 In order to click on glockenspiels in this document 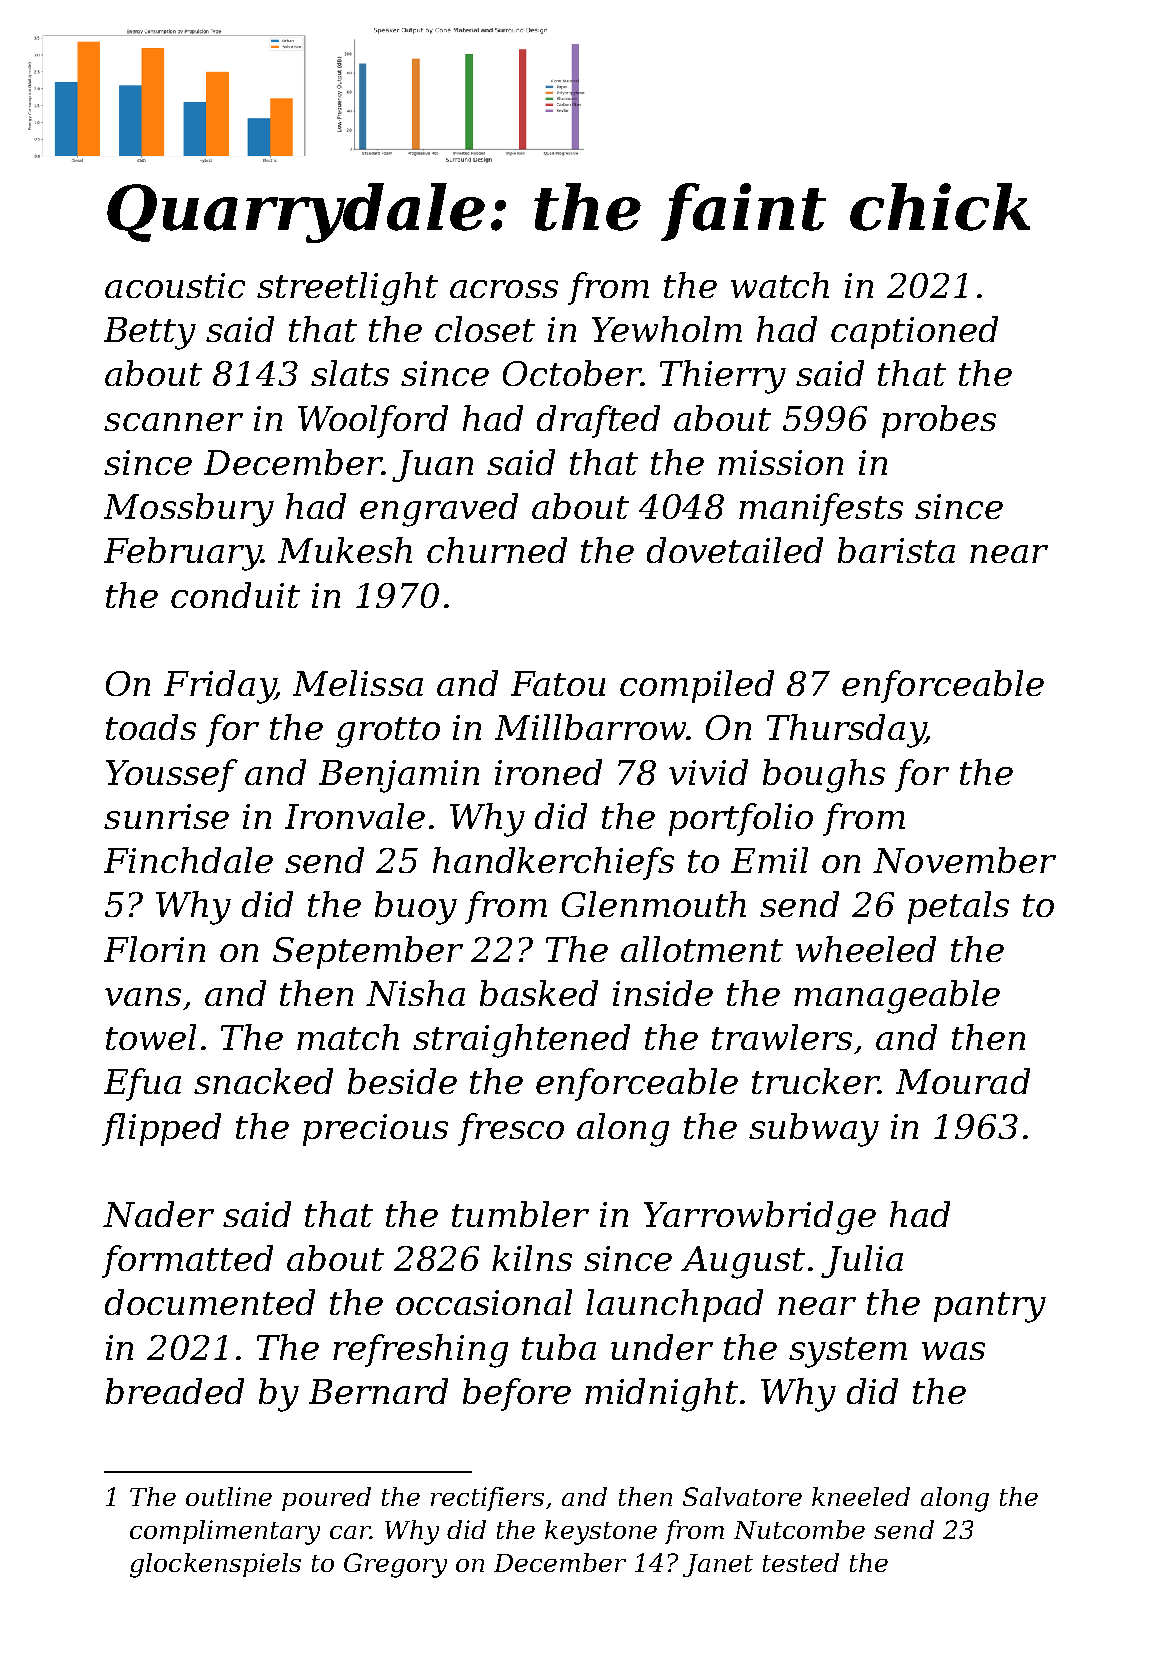, I will do `click(215, 1565)`.
